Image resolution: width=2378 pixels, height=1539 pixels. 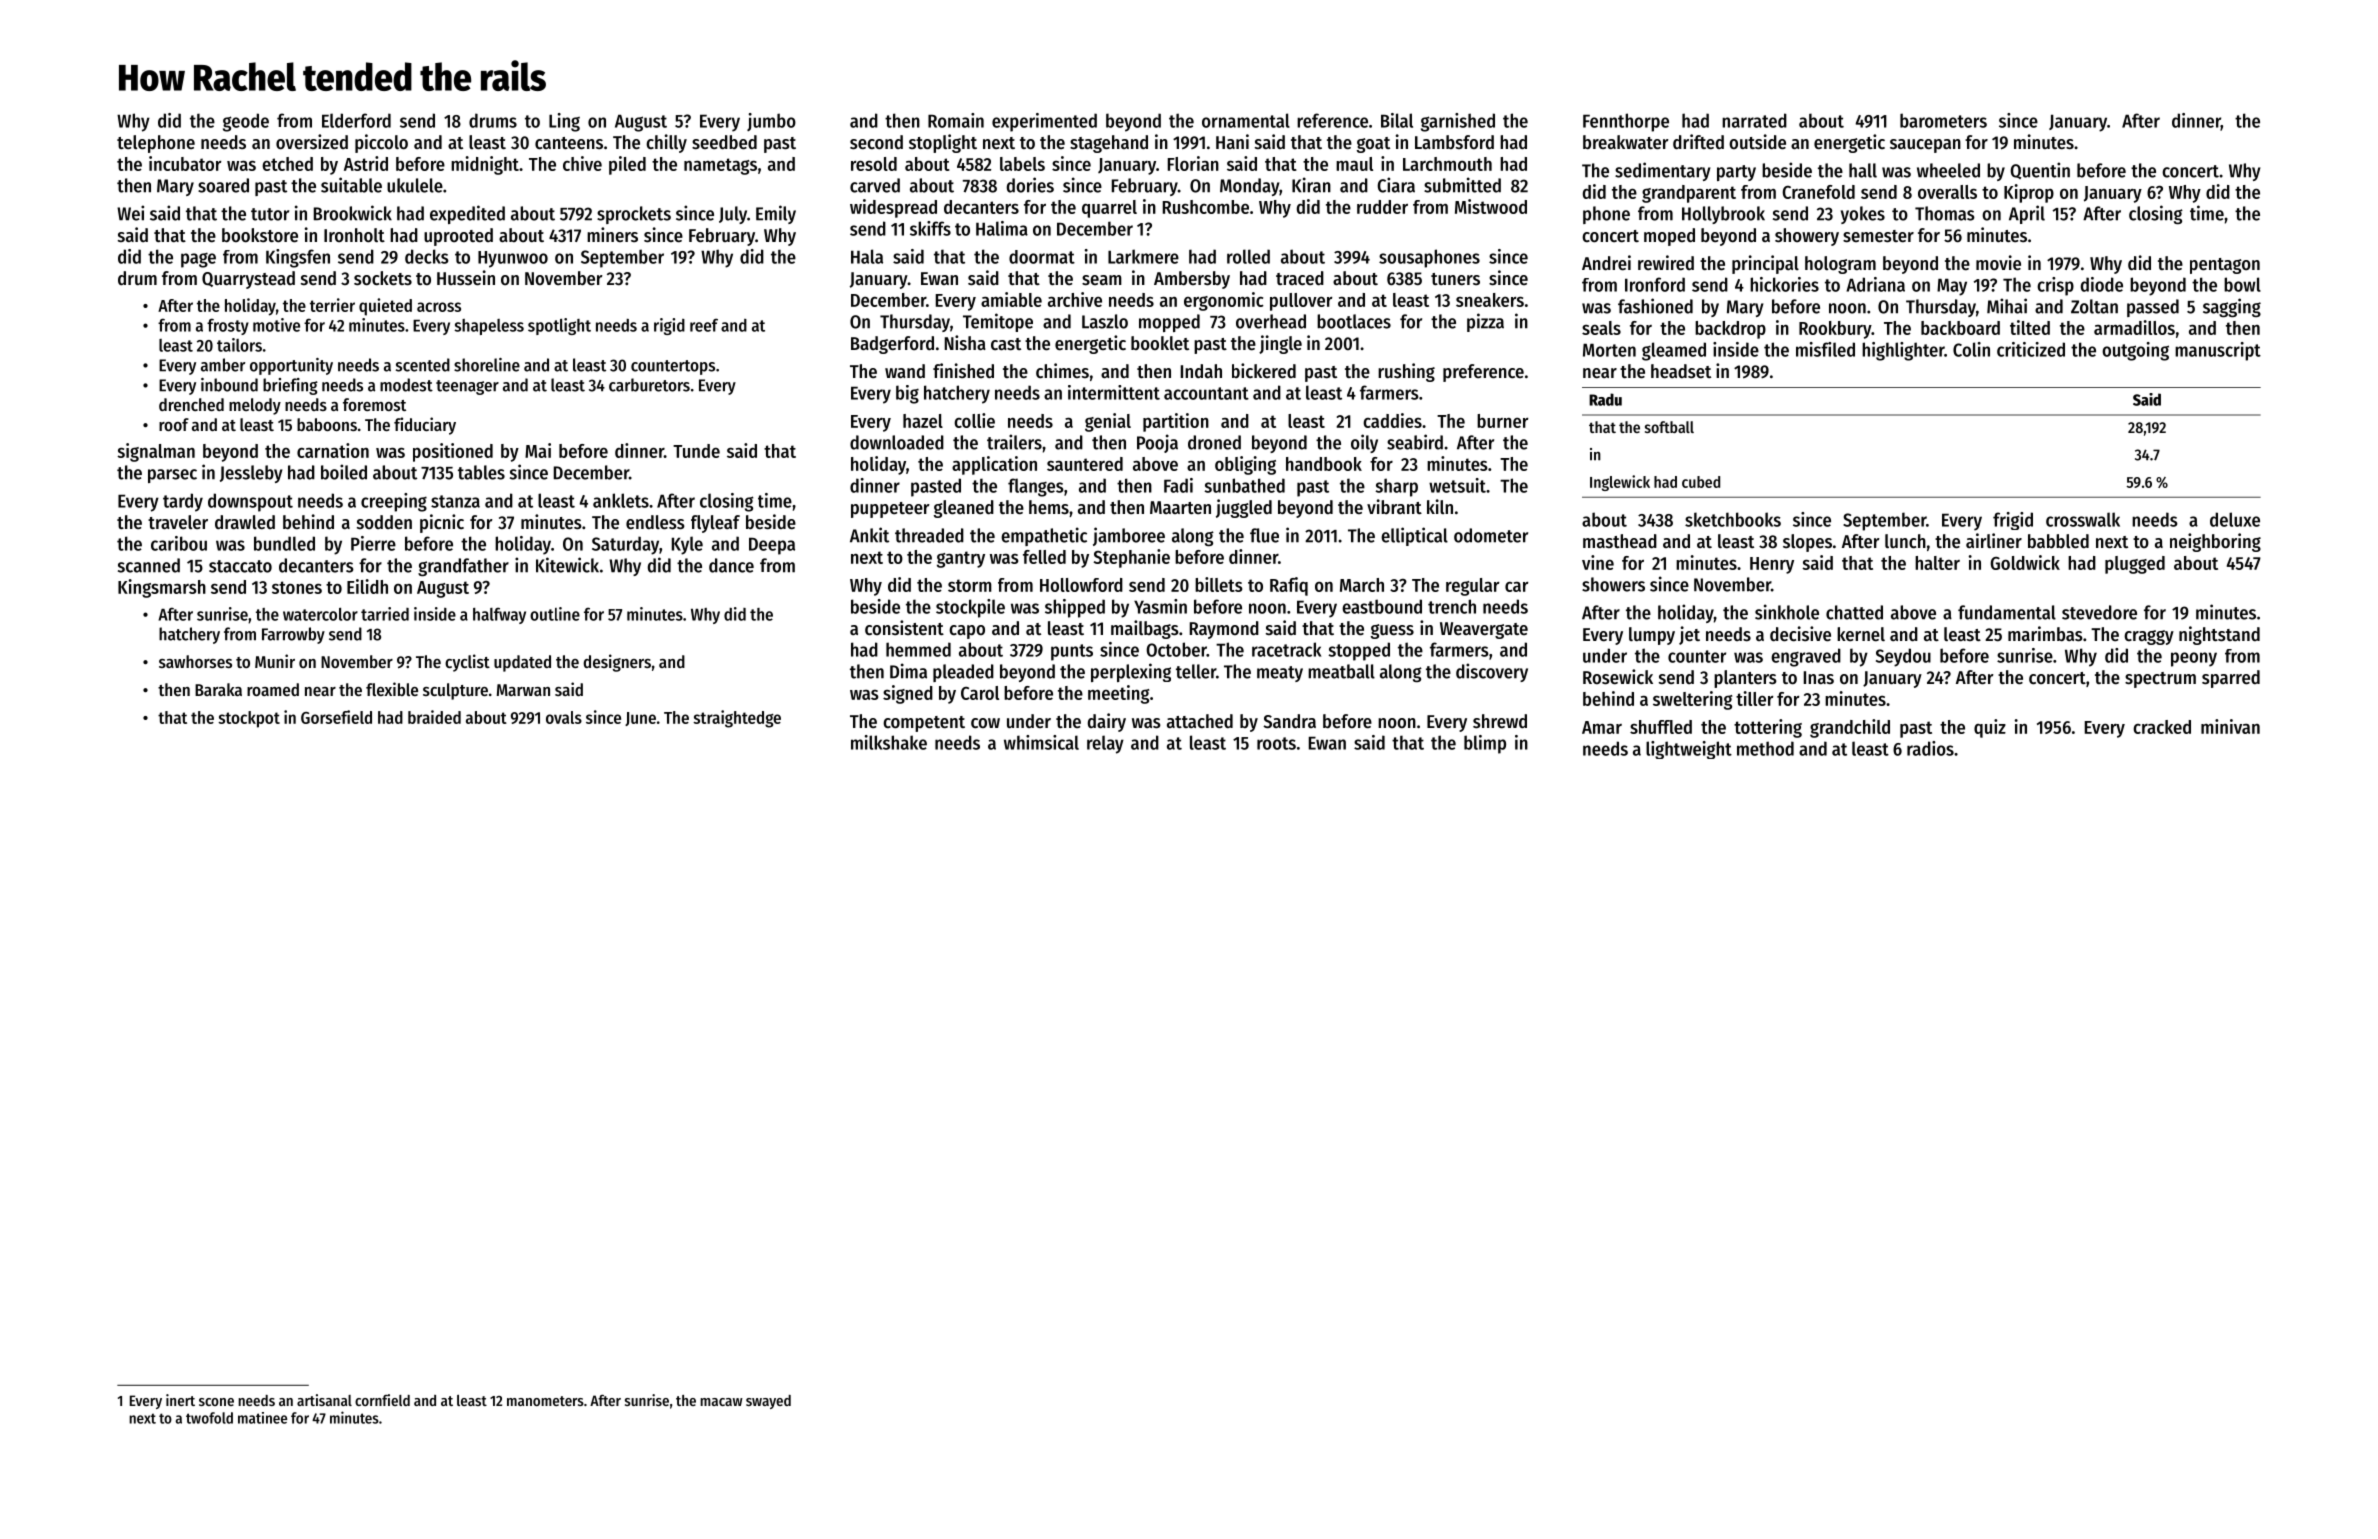 What do you see at coordinates (356, 120) in the screenshot?
I see `Elderford` at bounding box center [356, 120].
